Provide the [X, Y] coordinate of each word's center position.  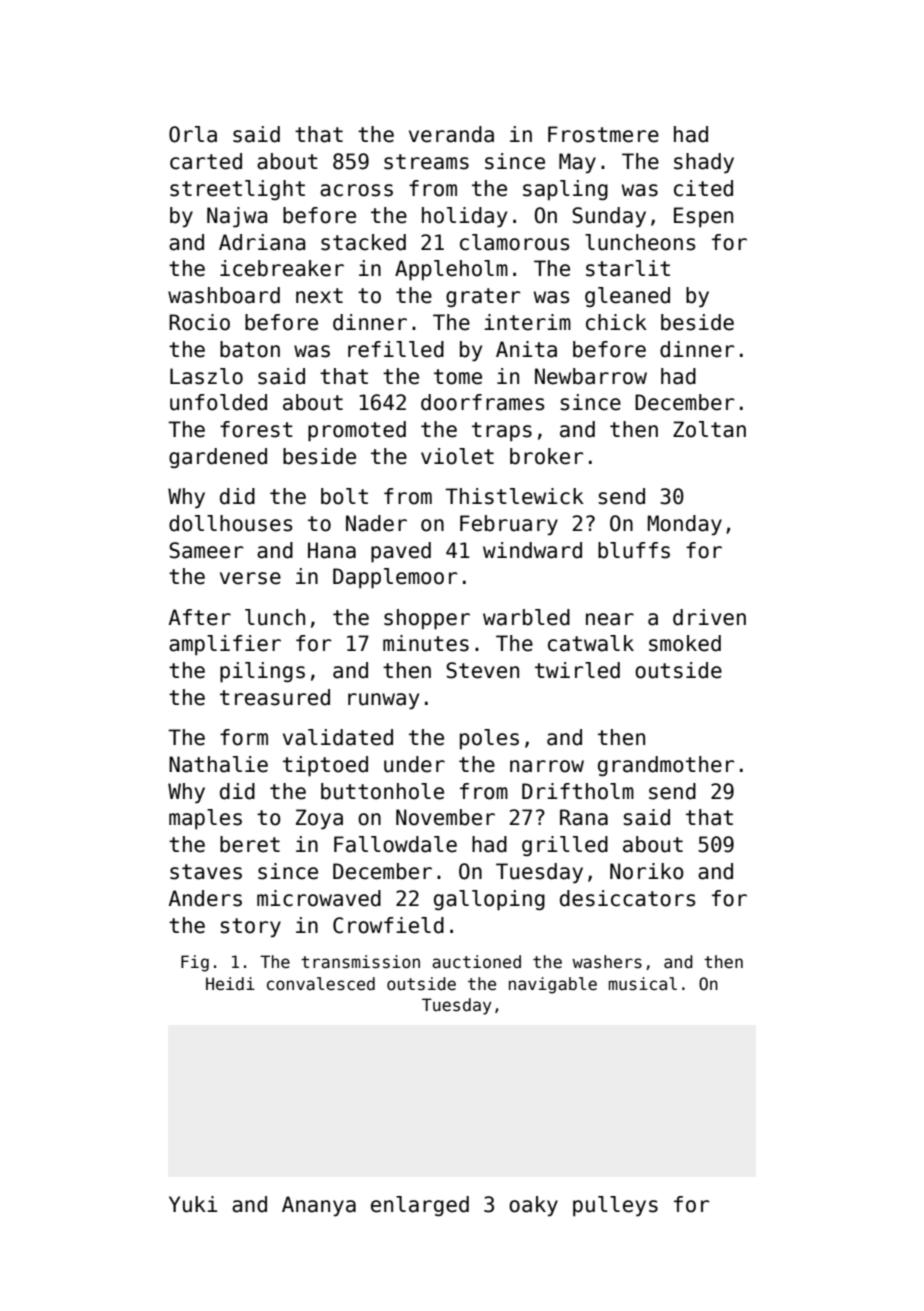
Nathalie [218, 764]
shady [704, 163]
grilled [565, 846]
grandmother [666, 766]
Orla [193, 134]
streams [426, 162]
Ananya [319, 1206]
